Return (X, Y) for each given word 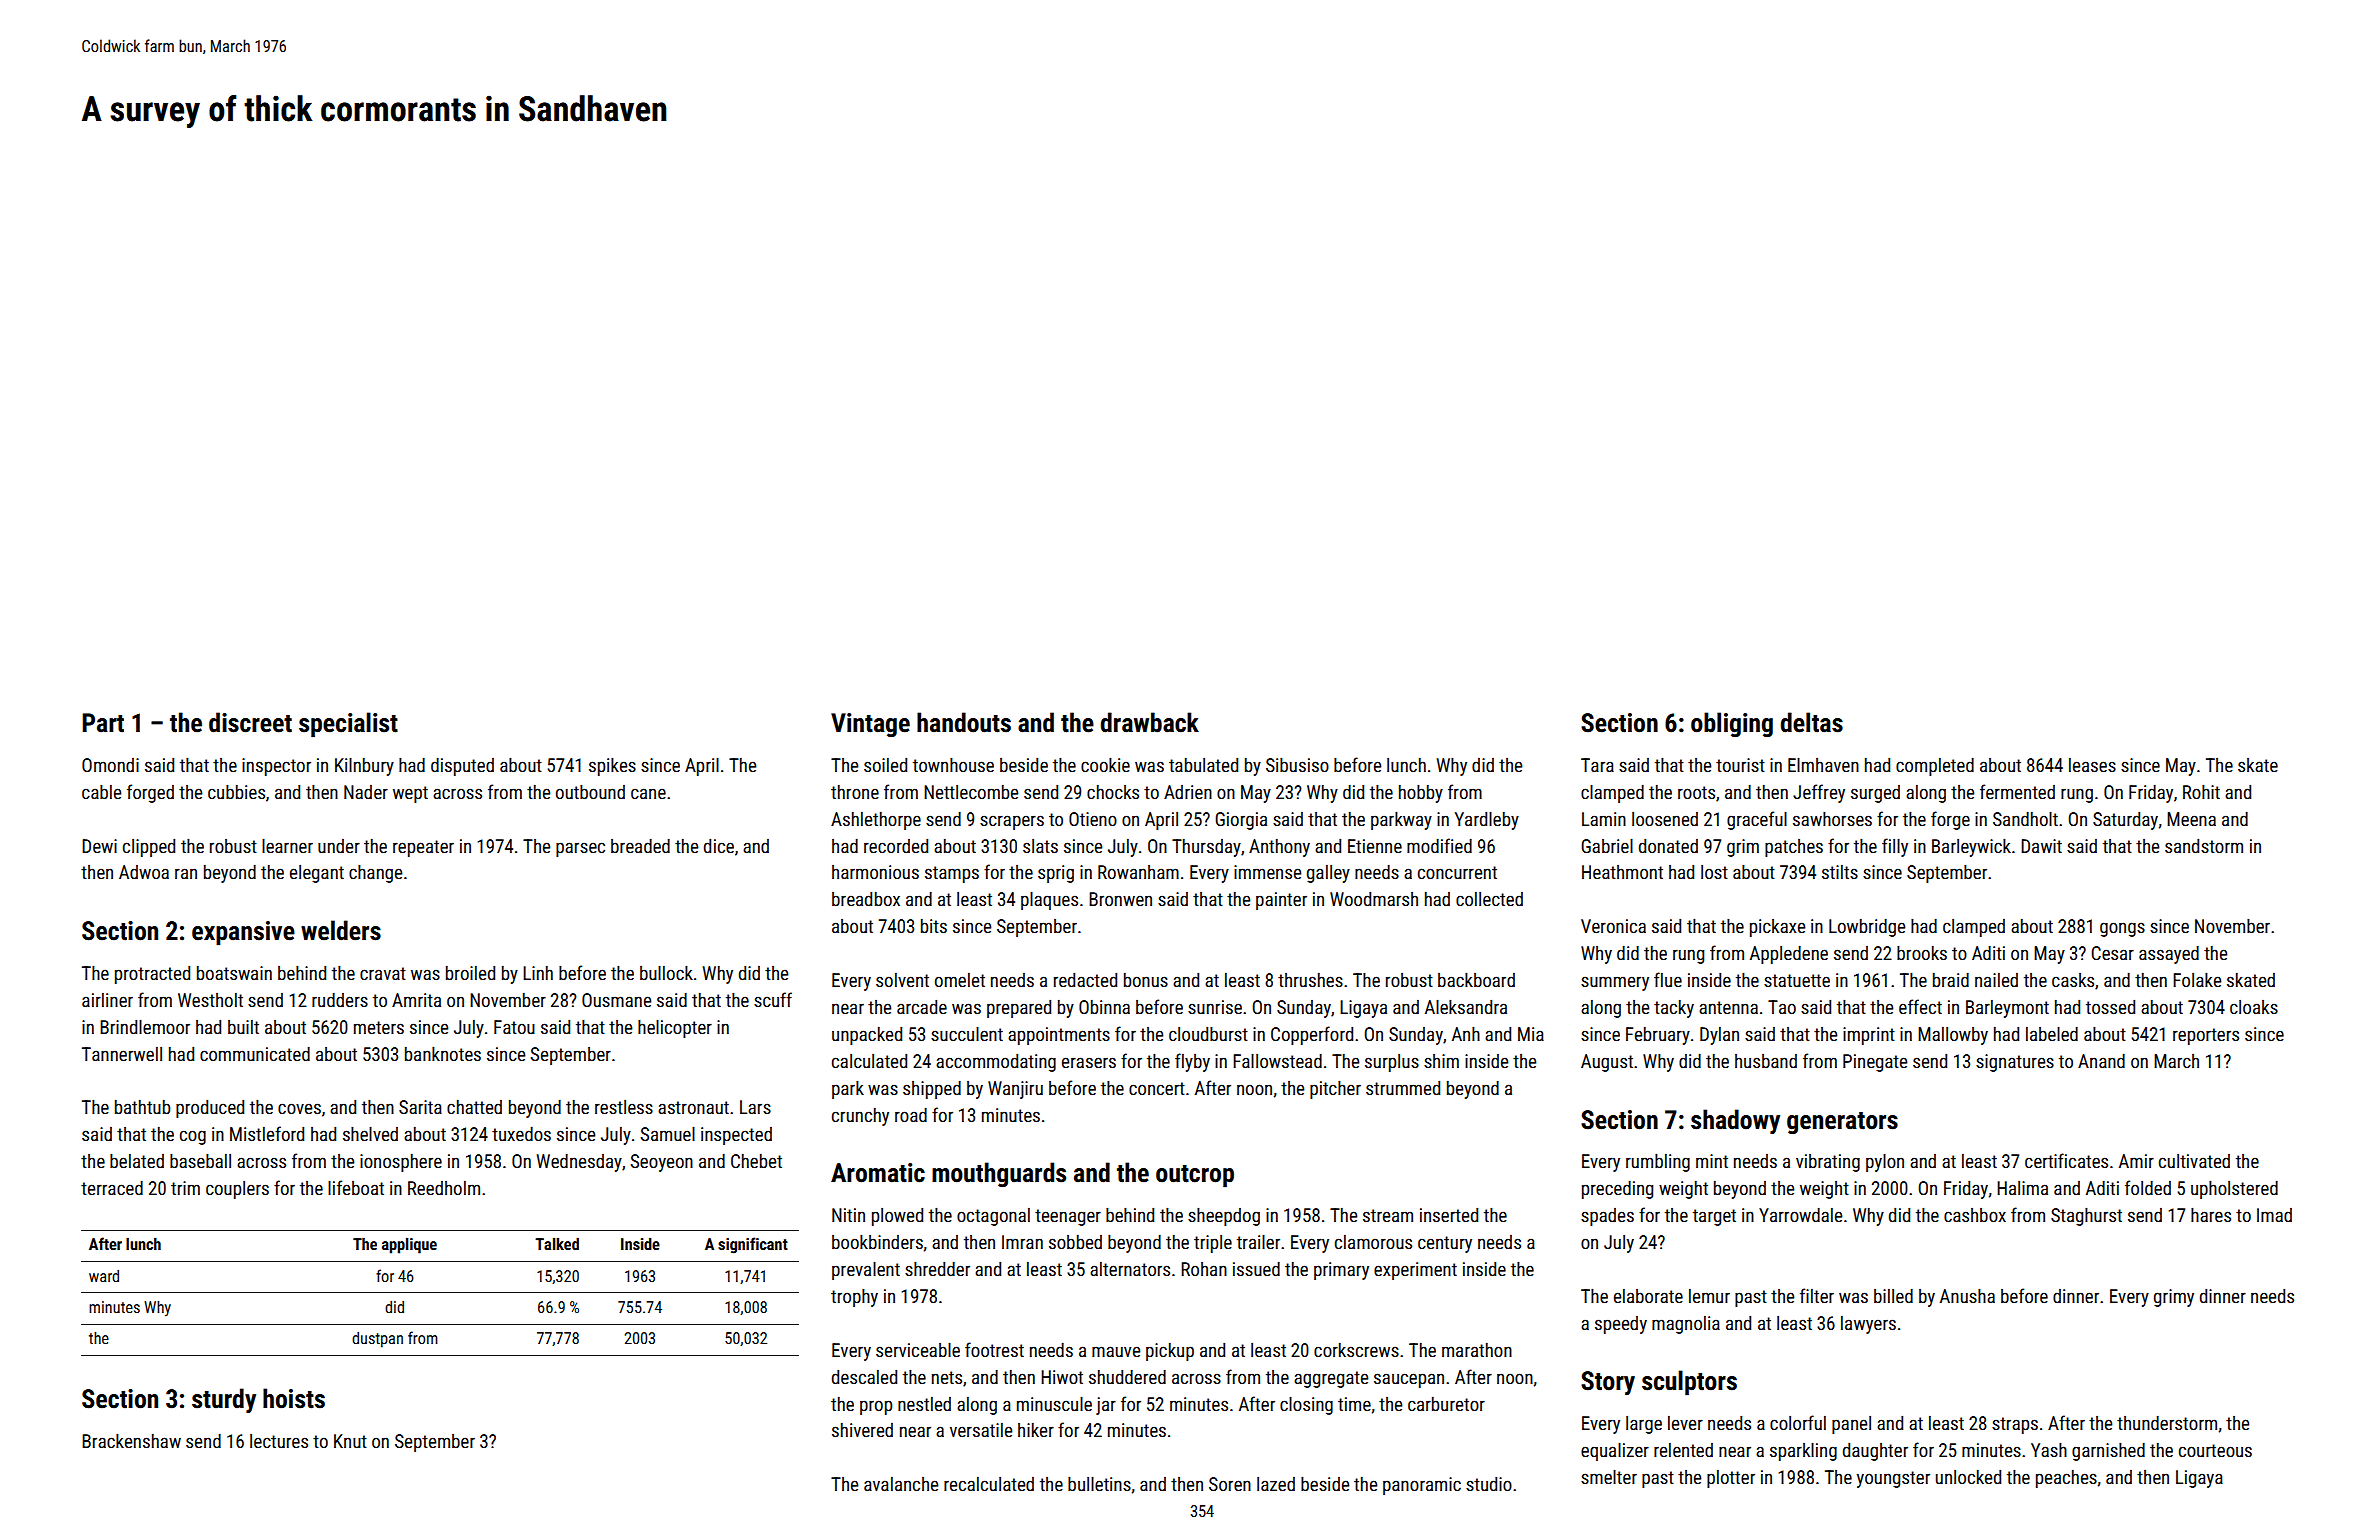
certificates (2066, 1160)
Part (103, 723)
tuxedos (521, 1134)
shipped (932, 1090)
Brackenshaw (131, 1441)
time (1354, 1404)
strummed (1403, 1088)
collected (1489, 899)
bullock (666, 973)
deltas (1812, 722)
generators (1842, 1123)
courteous (2215, 1450)
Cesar (2112, 953)
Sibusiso (1297, 765)
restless (624, 1107)
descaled (864, 1377)
